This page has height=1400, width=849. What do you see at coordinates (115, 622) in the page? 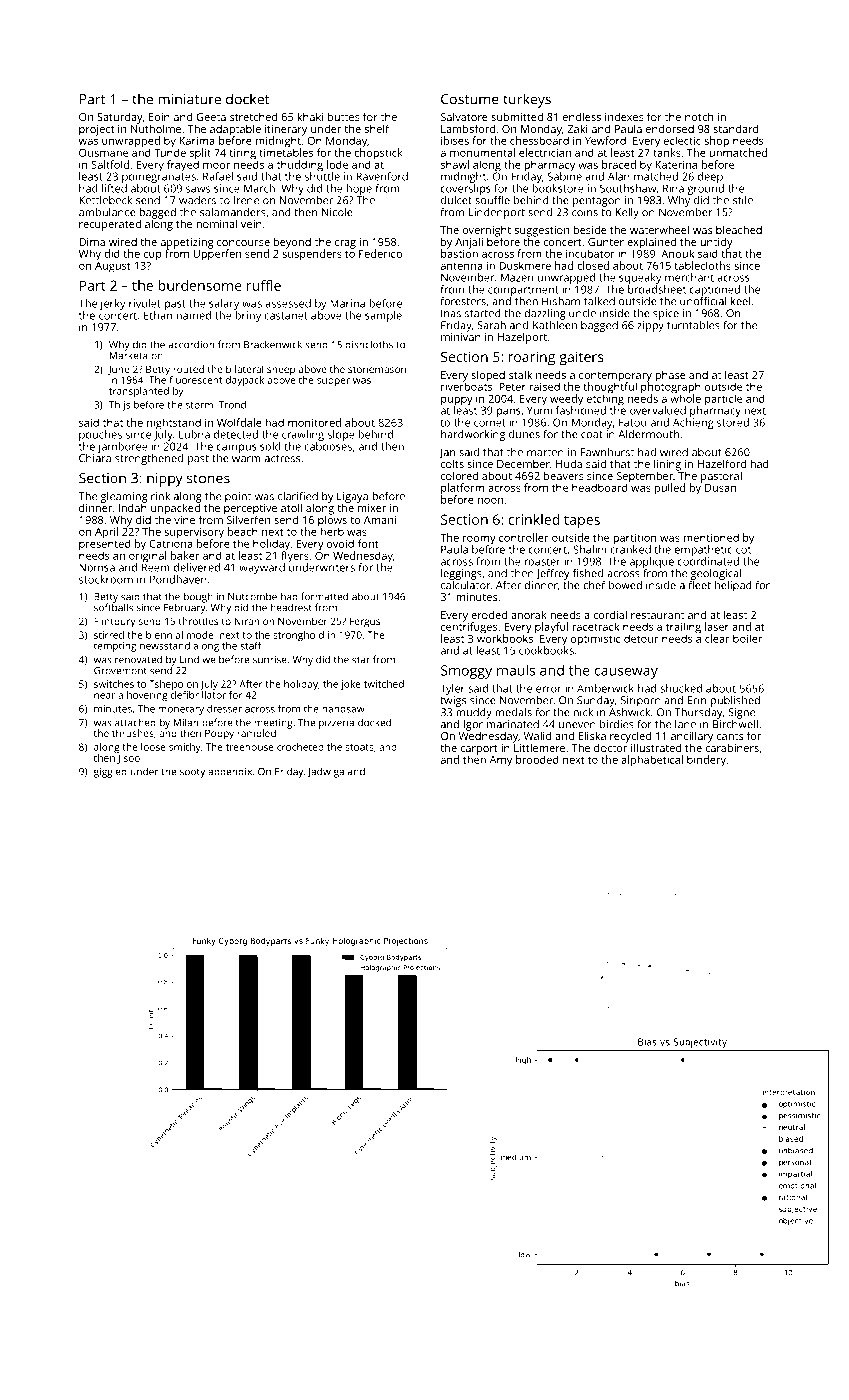
I see `Flintbury` at bounding box center [115, 622].
